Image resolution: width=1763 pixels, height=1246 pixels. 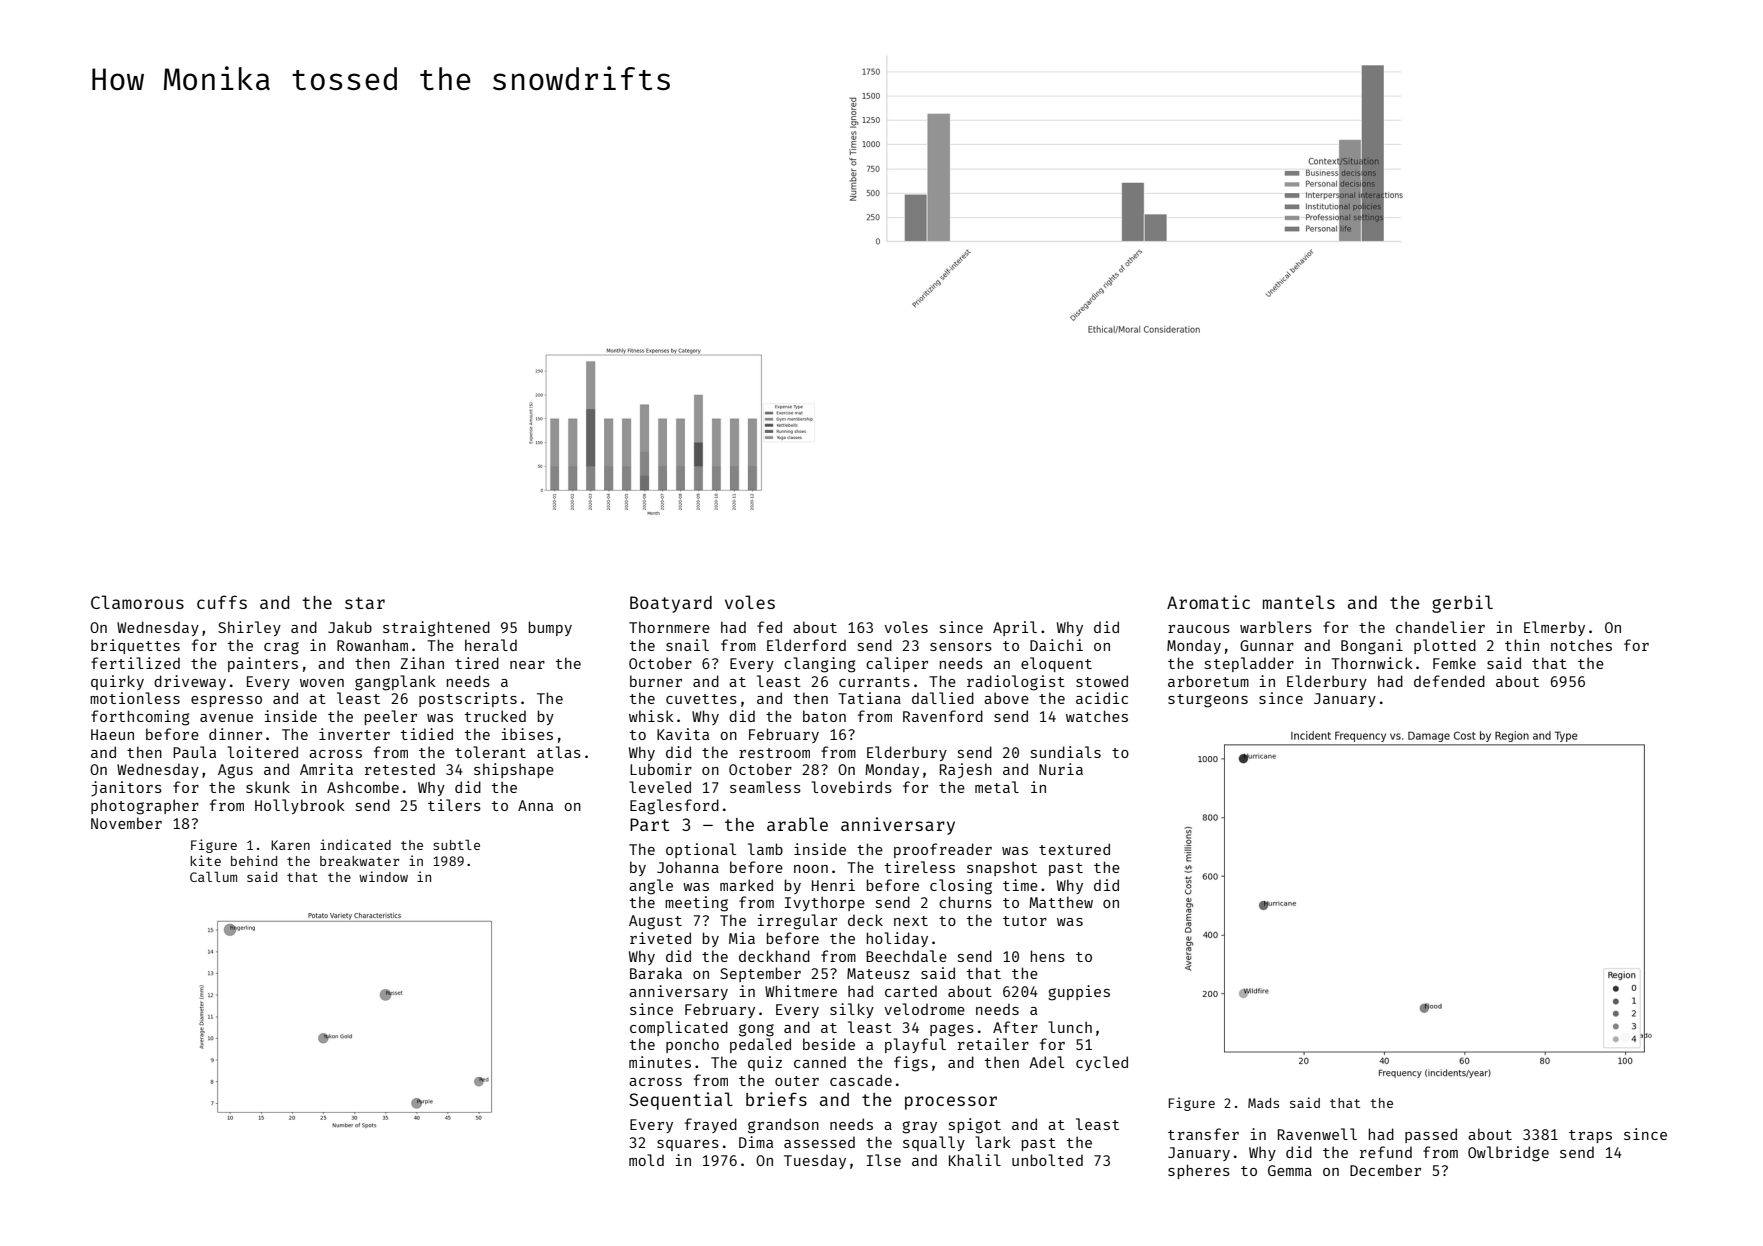 I want to click on star, so click(x=365, y=603).
